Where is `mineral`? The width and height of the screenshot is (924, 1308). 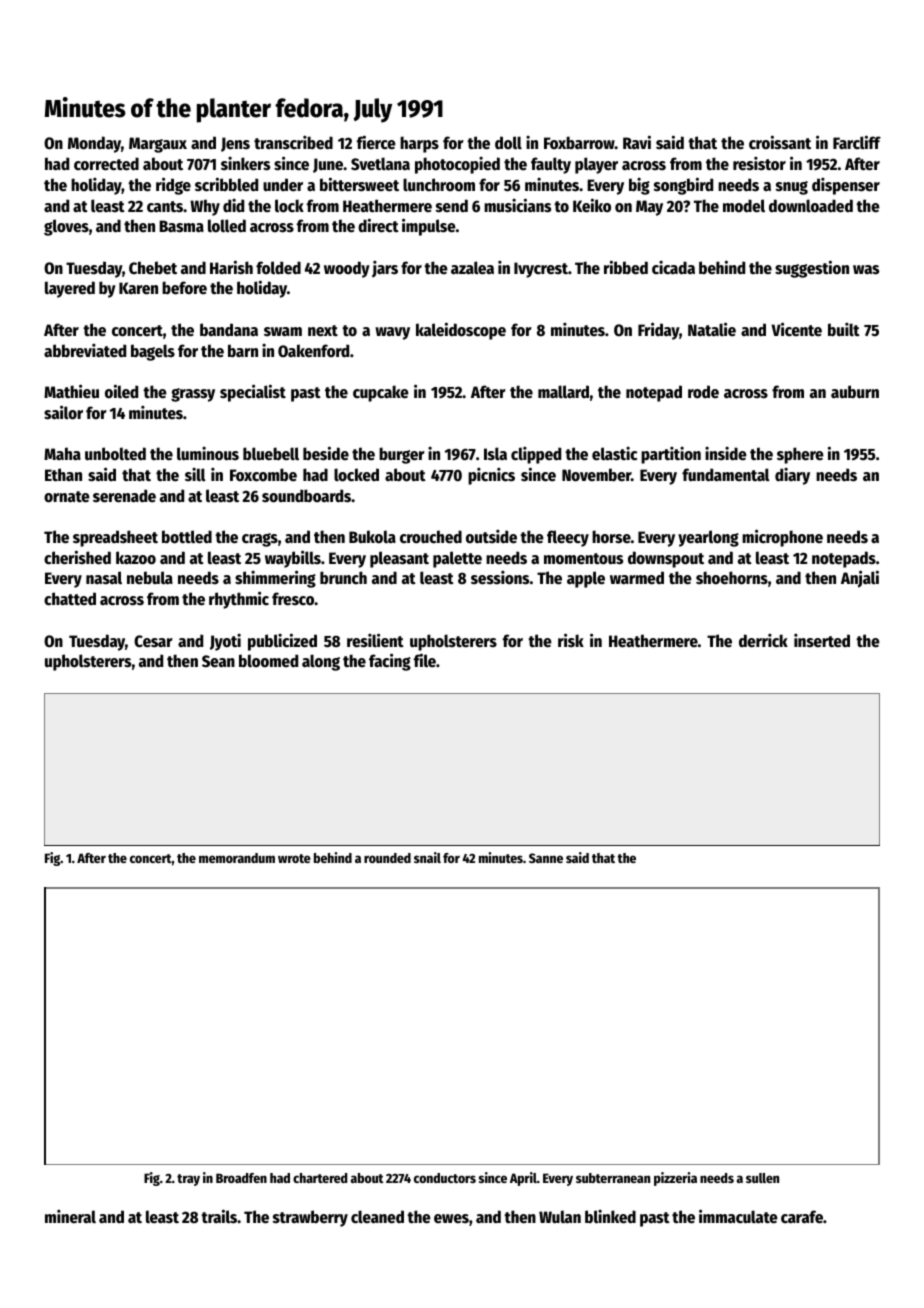
mineral is located at coordinates (70, 1216).
